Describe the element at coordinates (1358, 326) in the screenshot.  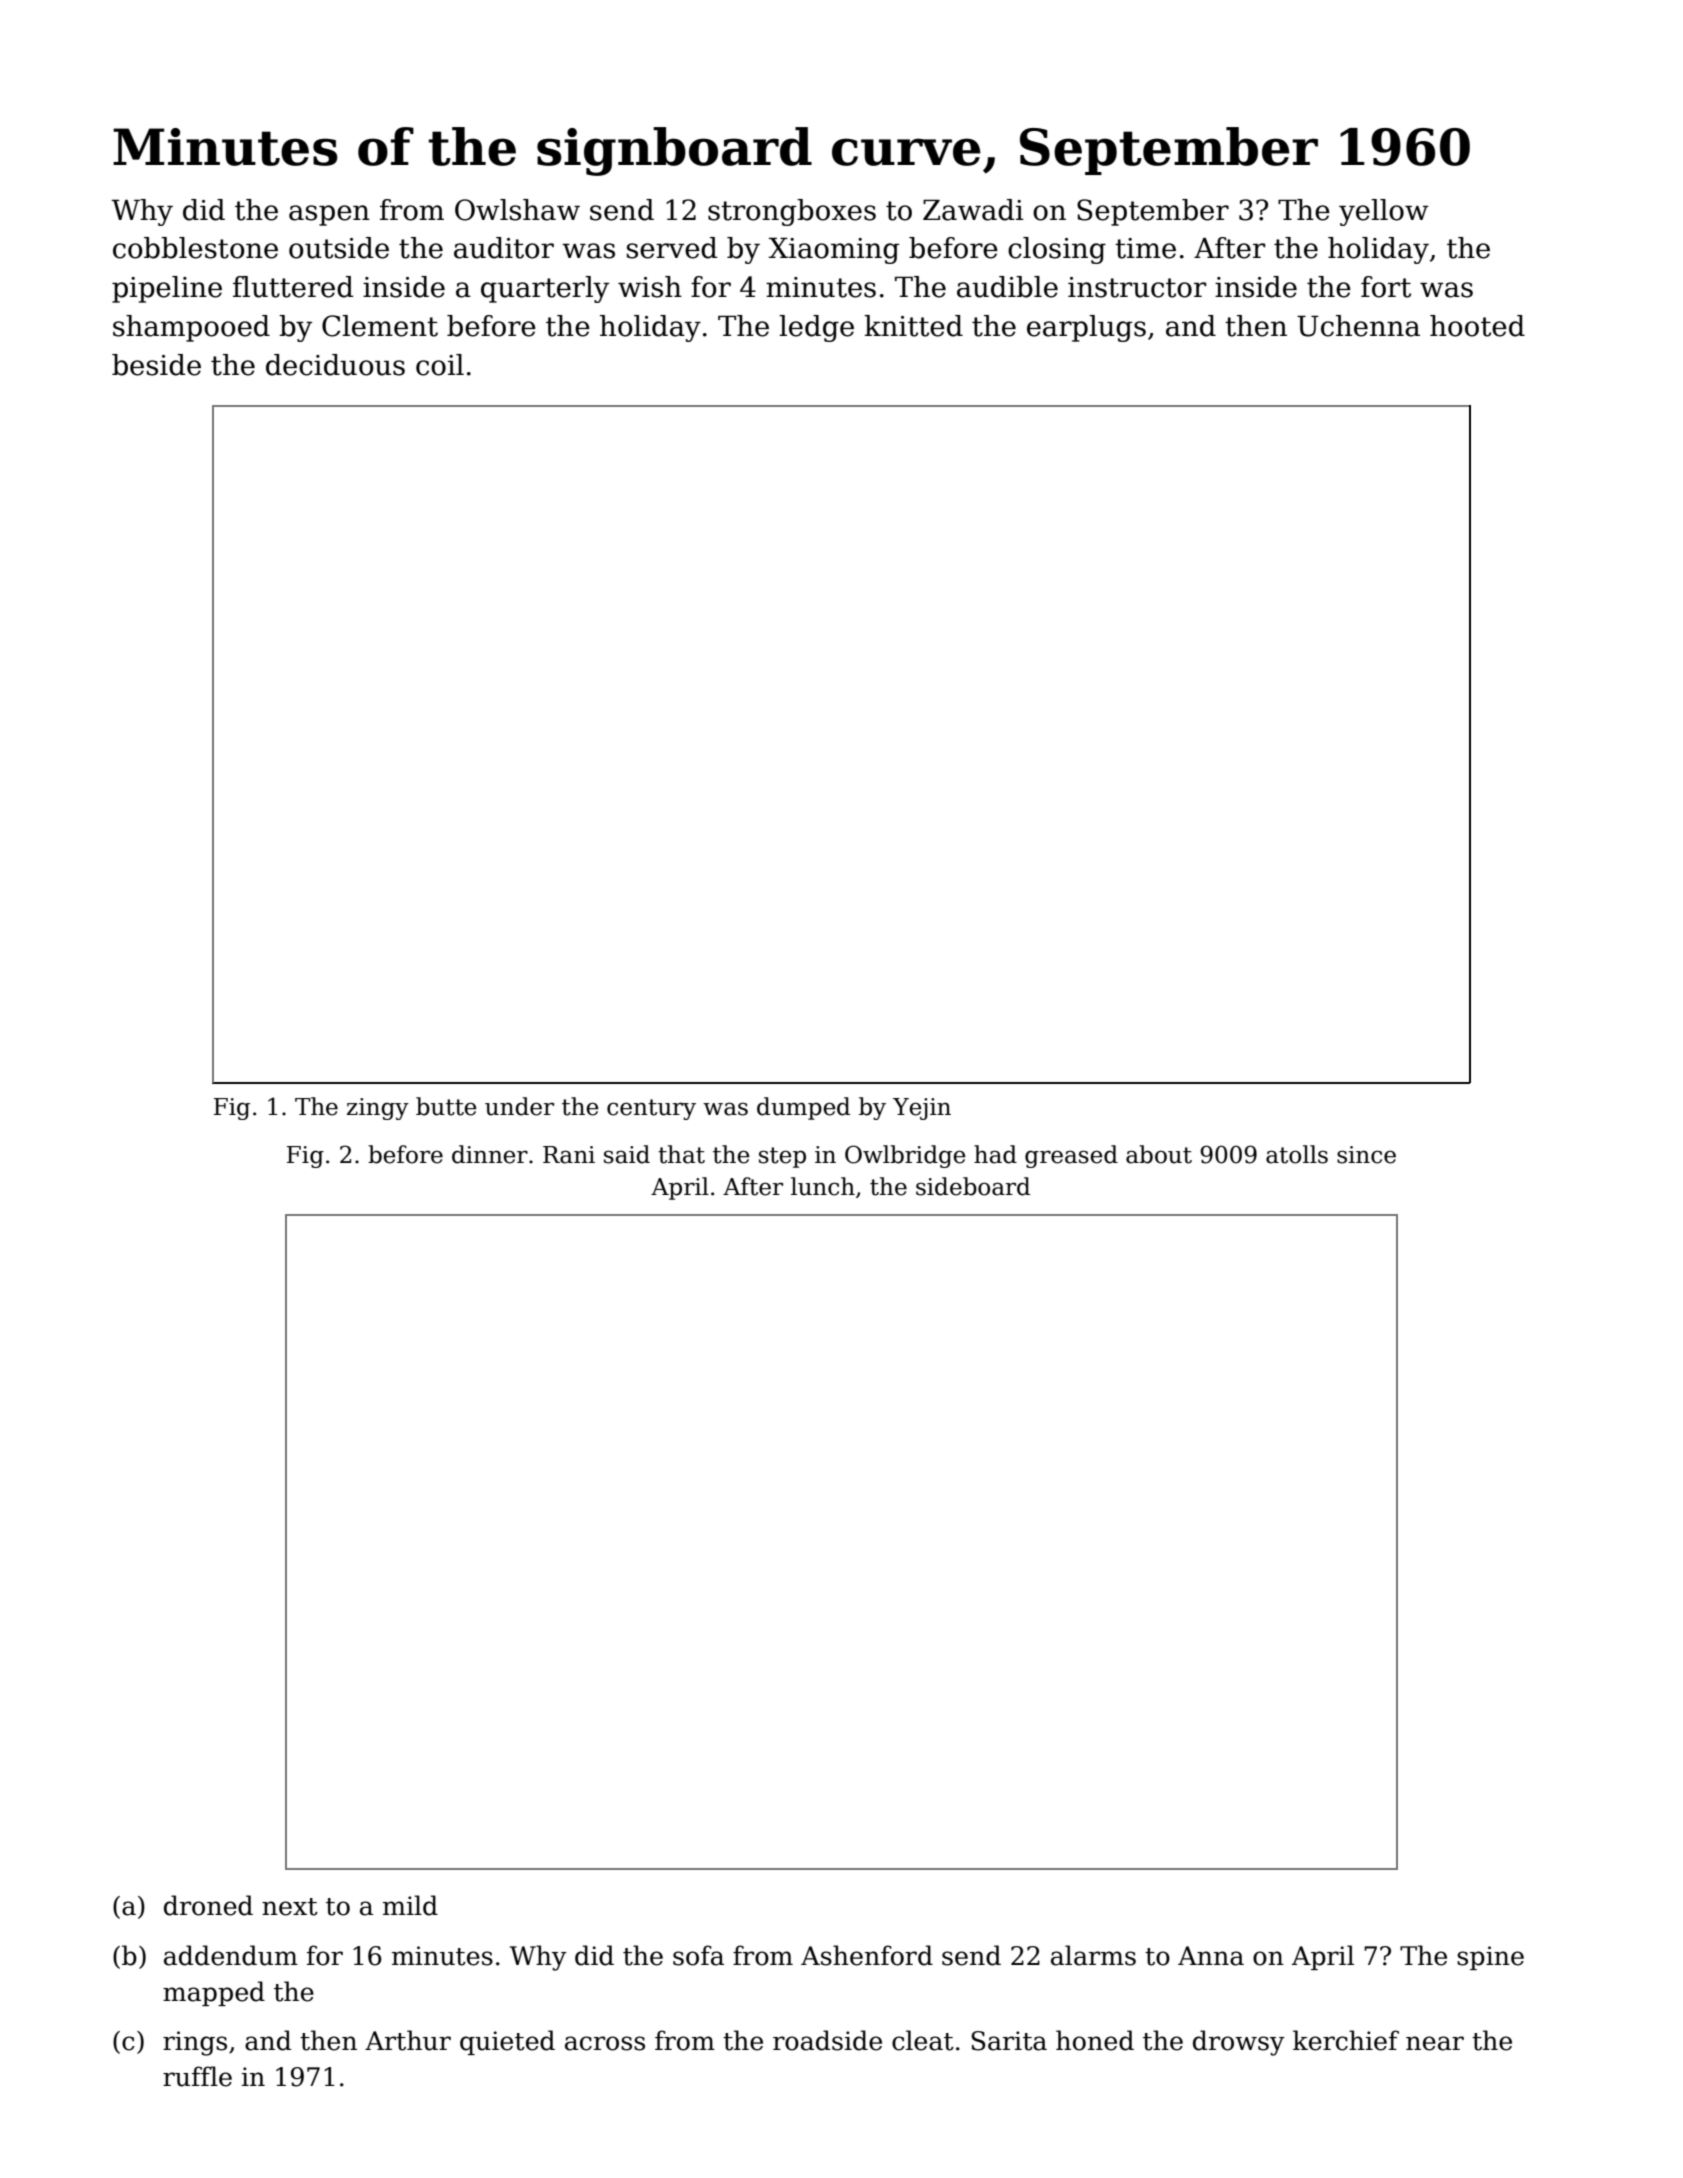
I see `Uchenna` at that location.
